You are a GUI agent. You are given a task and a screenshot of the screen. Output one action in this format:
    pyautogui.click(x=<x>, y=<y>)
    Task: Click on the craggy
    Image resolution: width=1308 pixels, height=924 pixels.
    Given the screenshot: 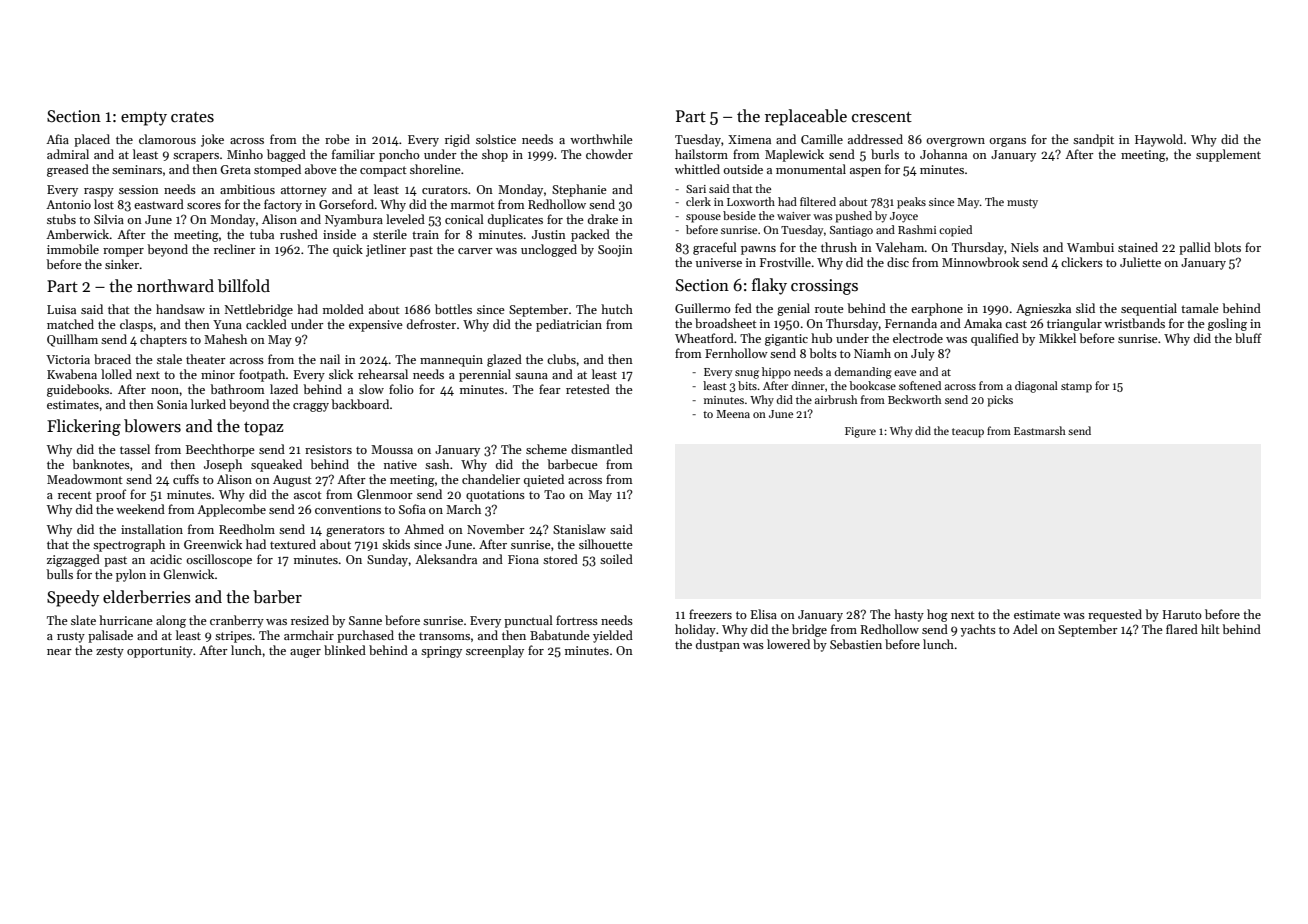 What is the action you would take?
    pyautogui.click(x=311, y=407)
